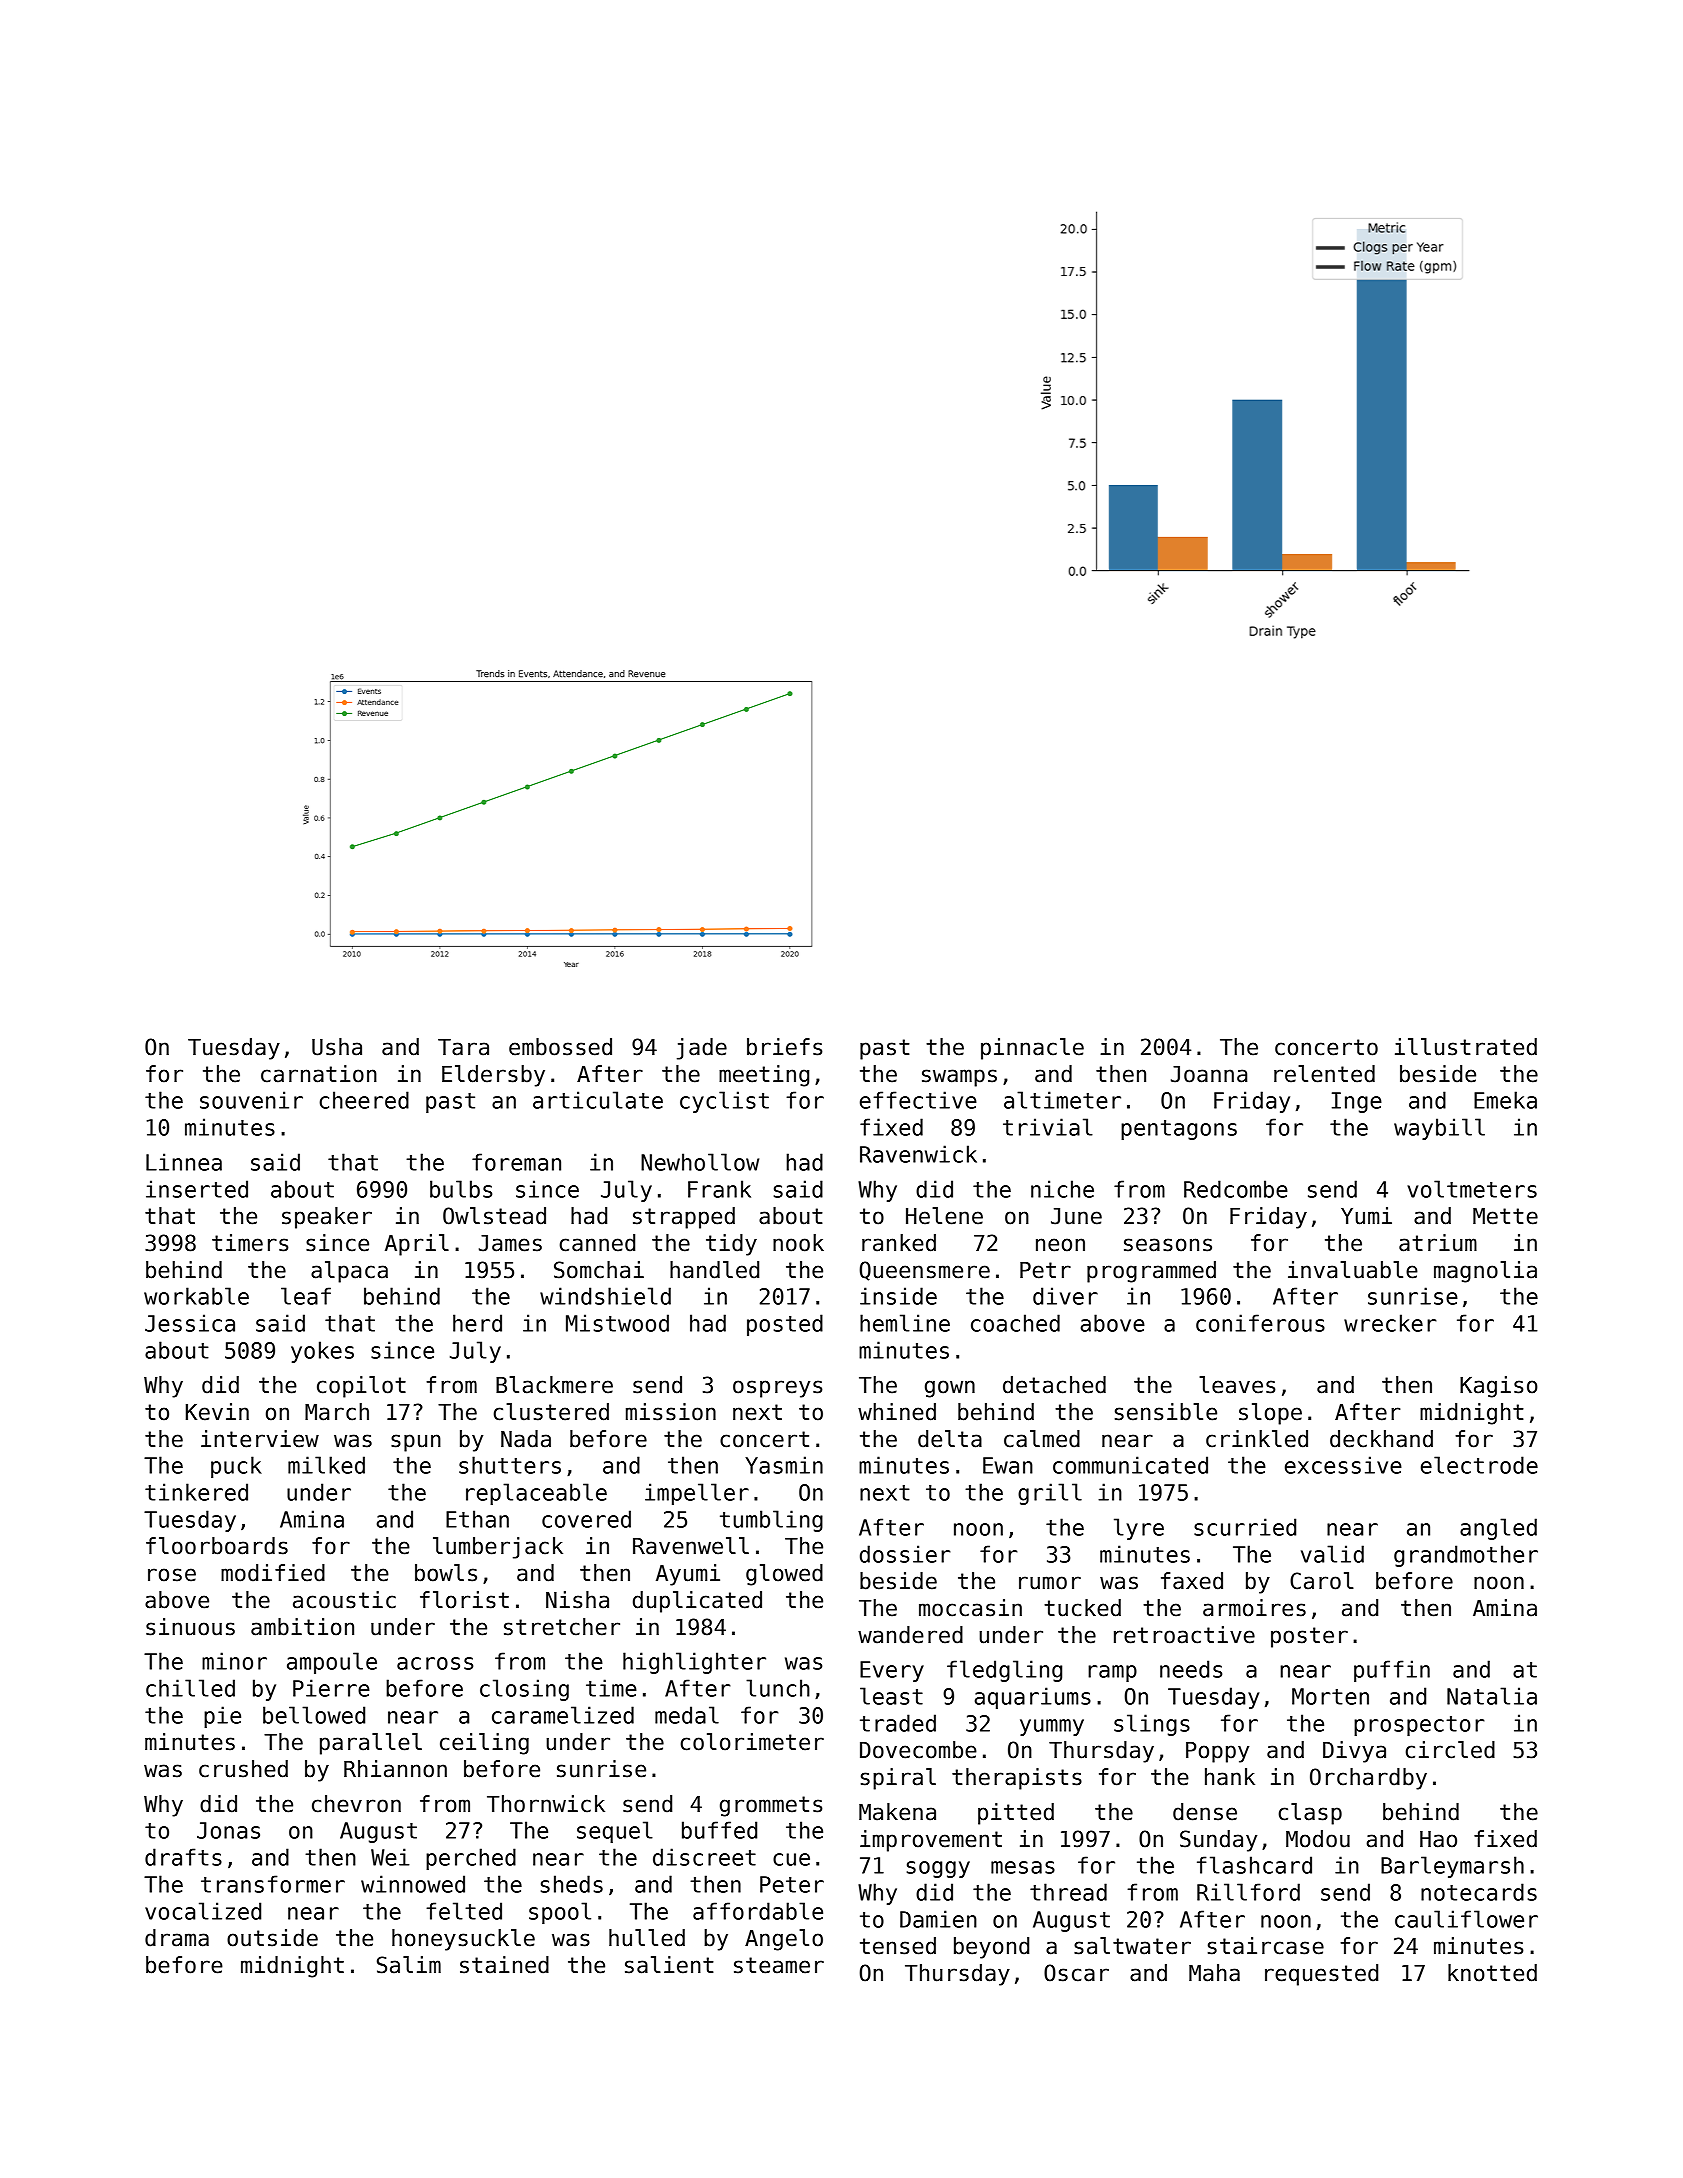 Image resolution: width=1683 pixels, height=2178 pixels. What do you see at coordinates (1032, 1049) in the screenshot?
I see `pinnacle` at bounding box center [1032, 1049].
